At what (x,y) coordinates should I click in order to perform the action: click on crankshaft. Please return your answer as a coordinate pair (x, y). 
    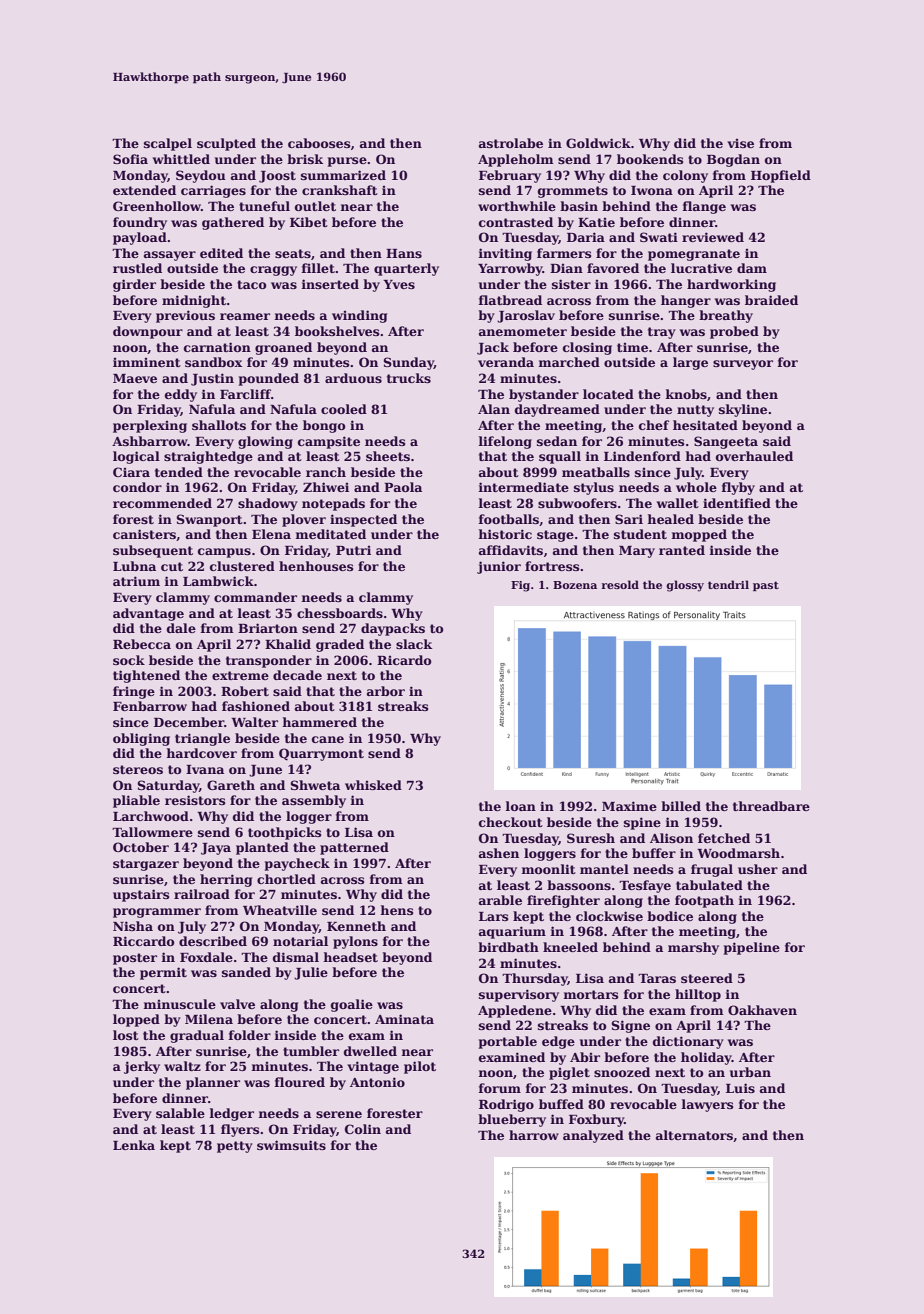
    Looking at the image, I should click on (340, 190).
